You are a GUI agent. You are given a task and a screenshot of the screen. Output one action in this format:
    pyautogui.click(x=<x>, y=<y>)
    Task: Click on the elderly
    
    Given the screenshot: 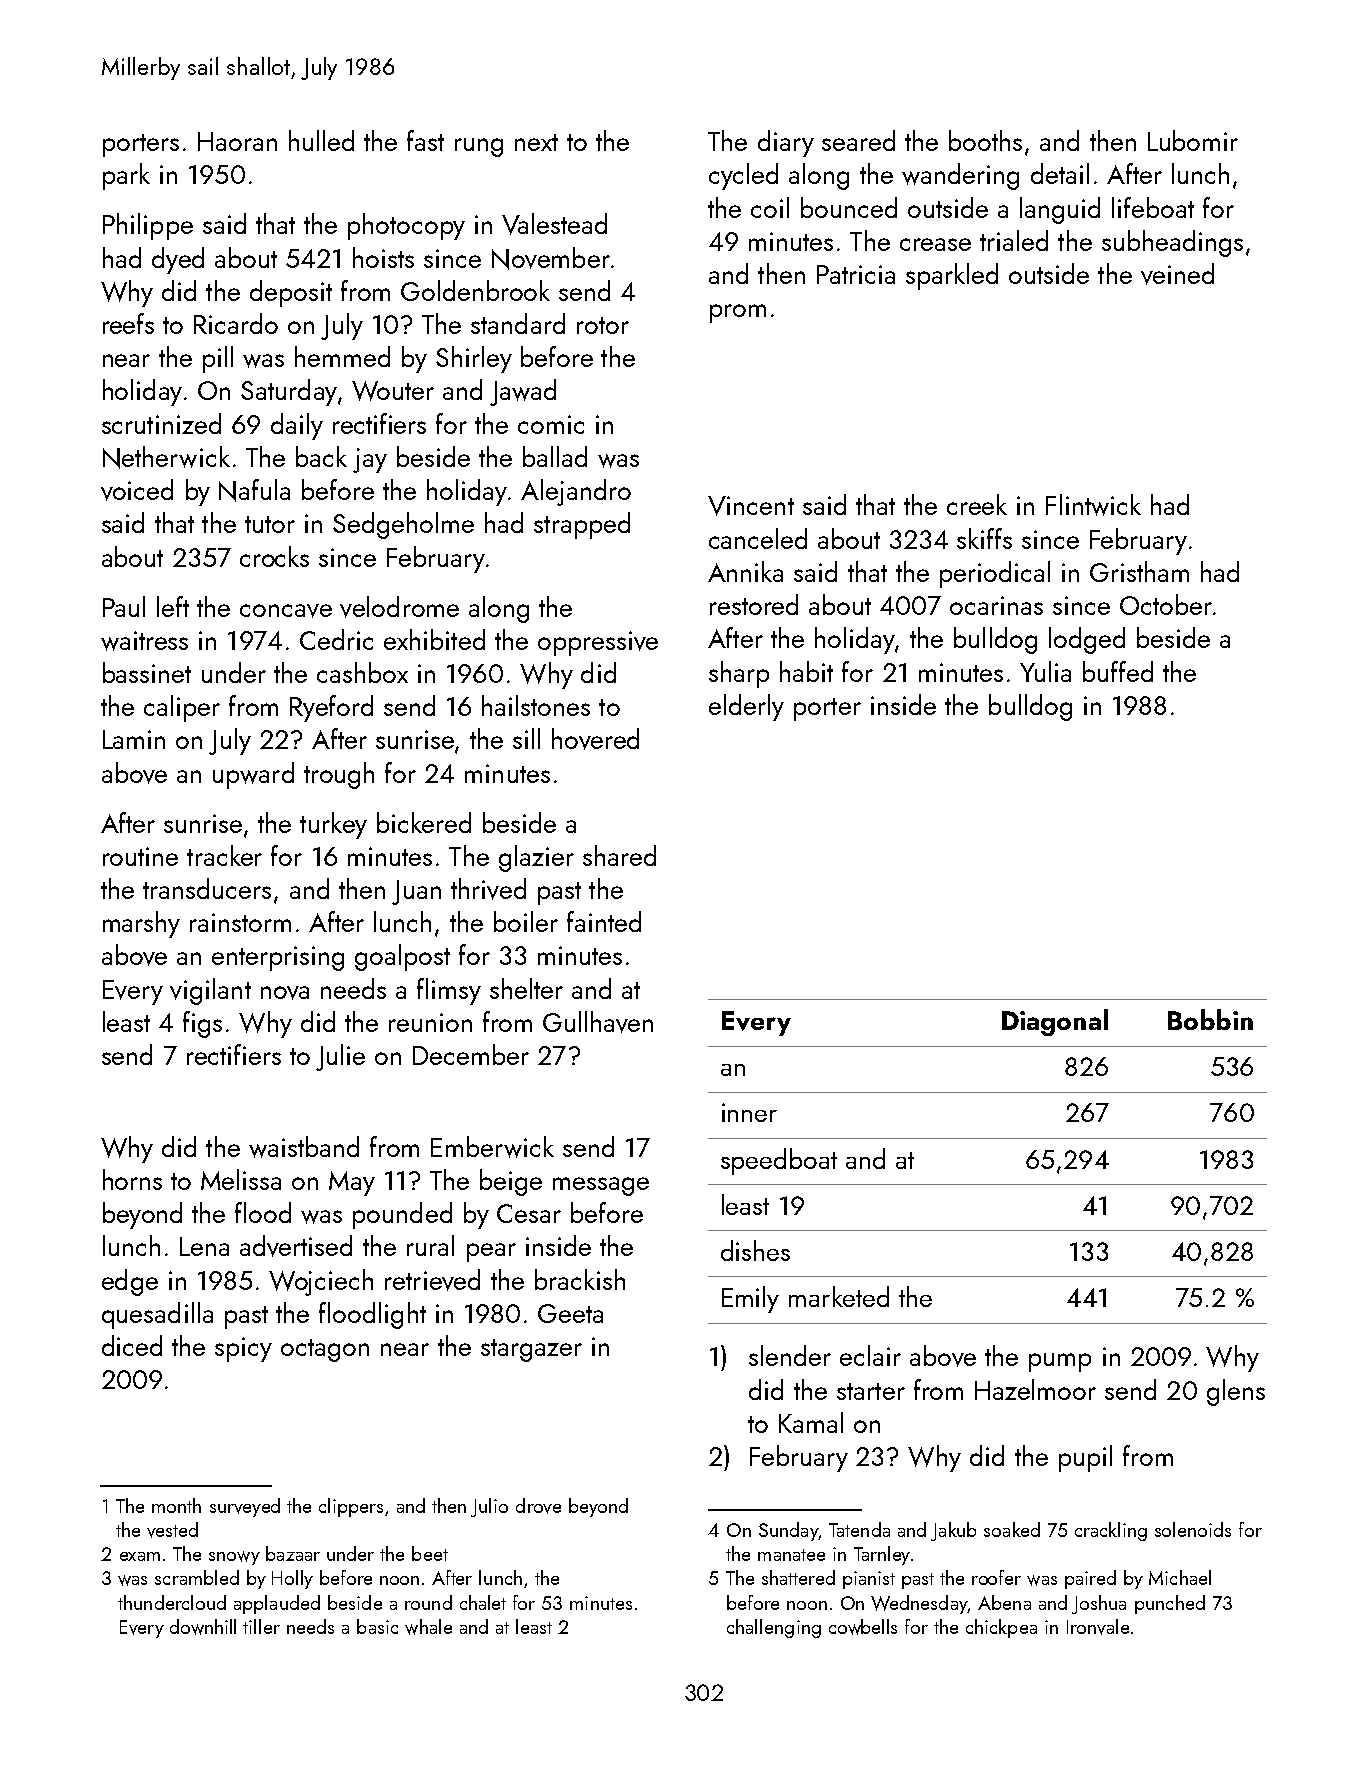 What is the action you would take?
    pyautogui.click(x=746, y=707)
